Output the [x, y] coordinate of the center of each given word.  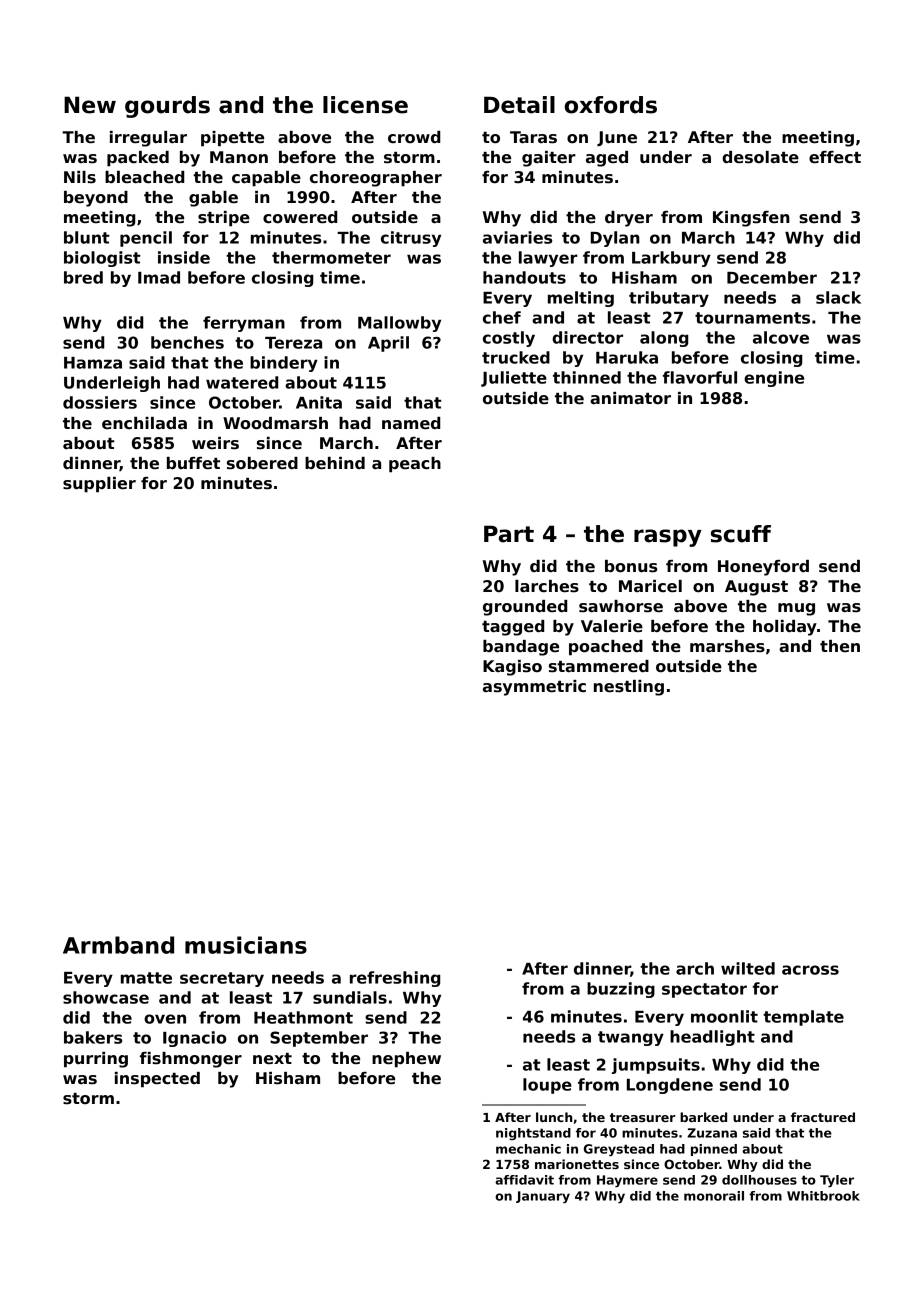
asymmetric [534, 688]
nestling [629, 688]
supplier [99, 485]
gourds [167, 107]
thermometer [331, 257]
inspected [157, 1080]
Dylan [615, 239]
